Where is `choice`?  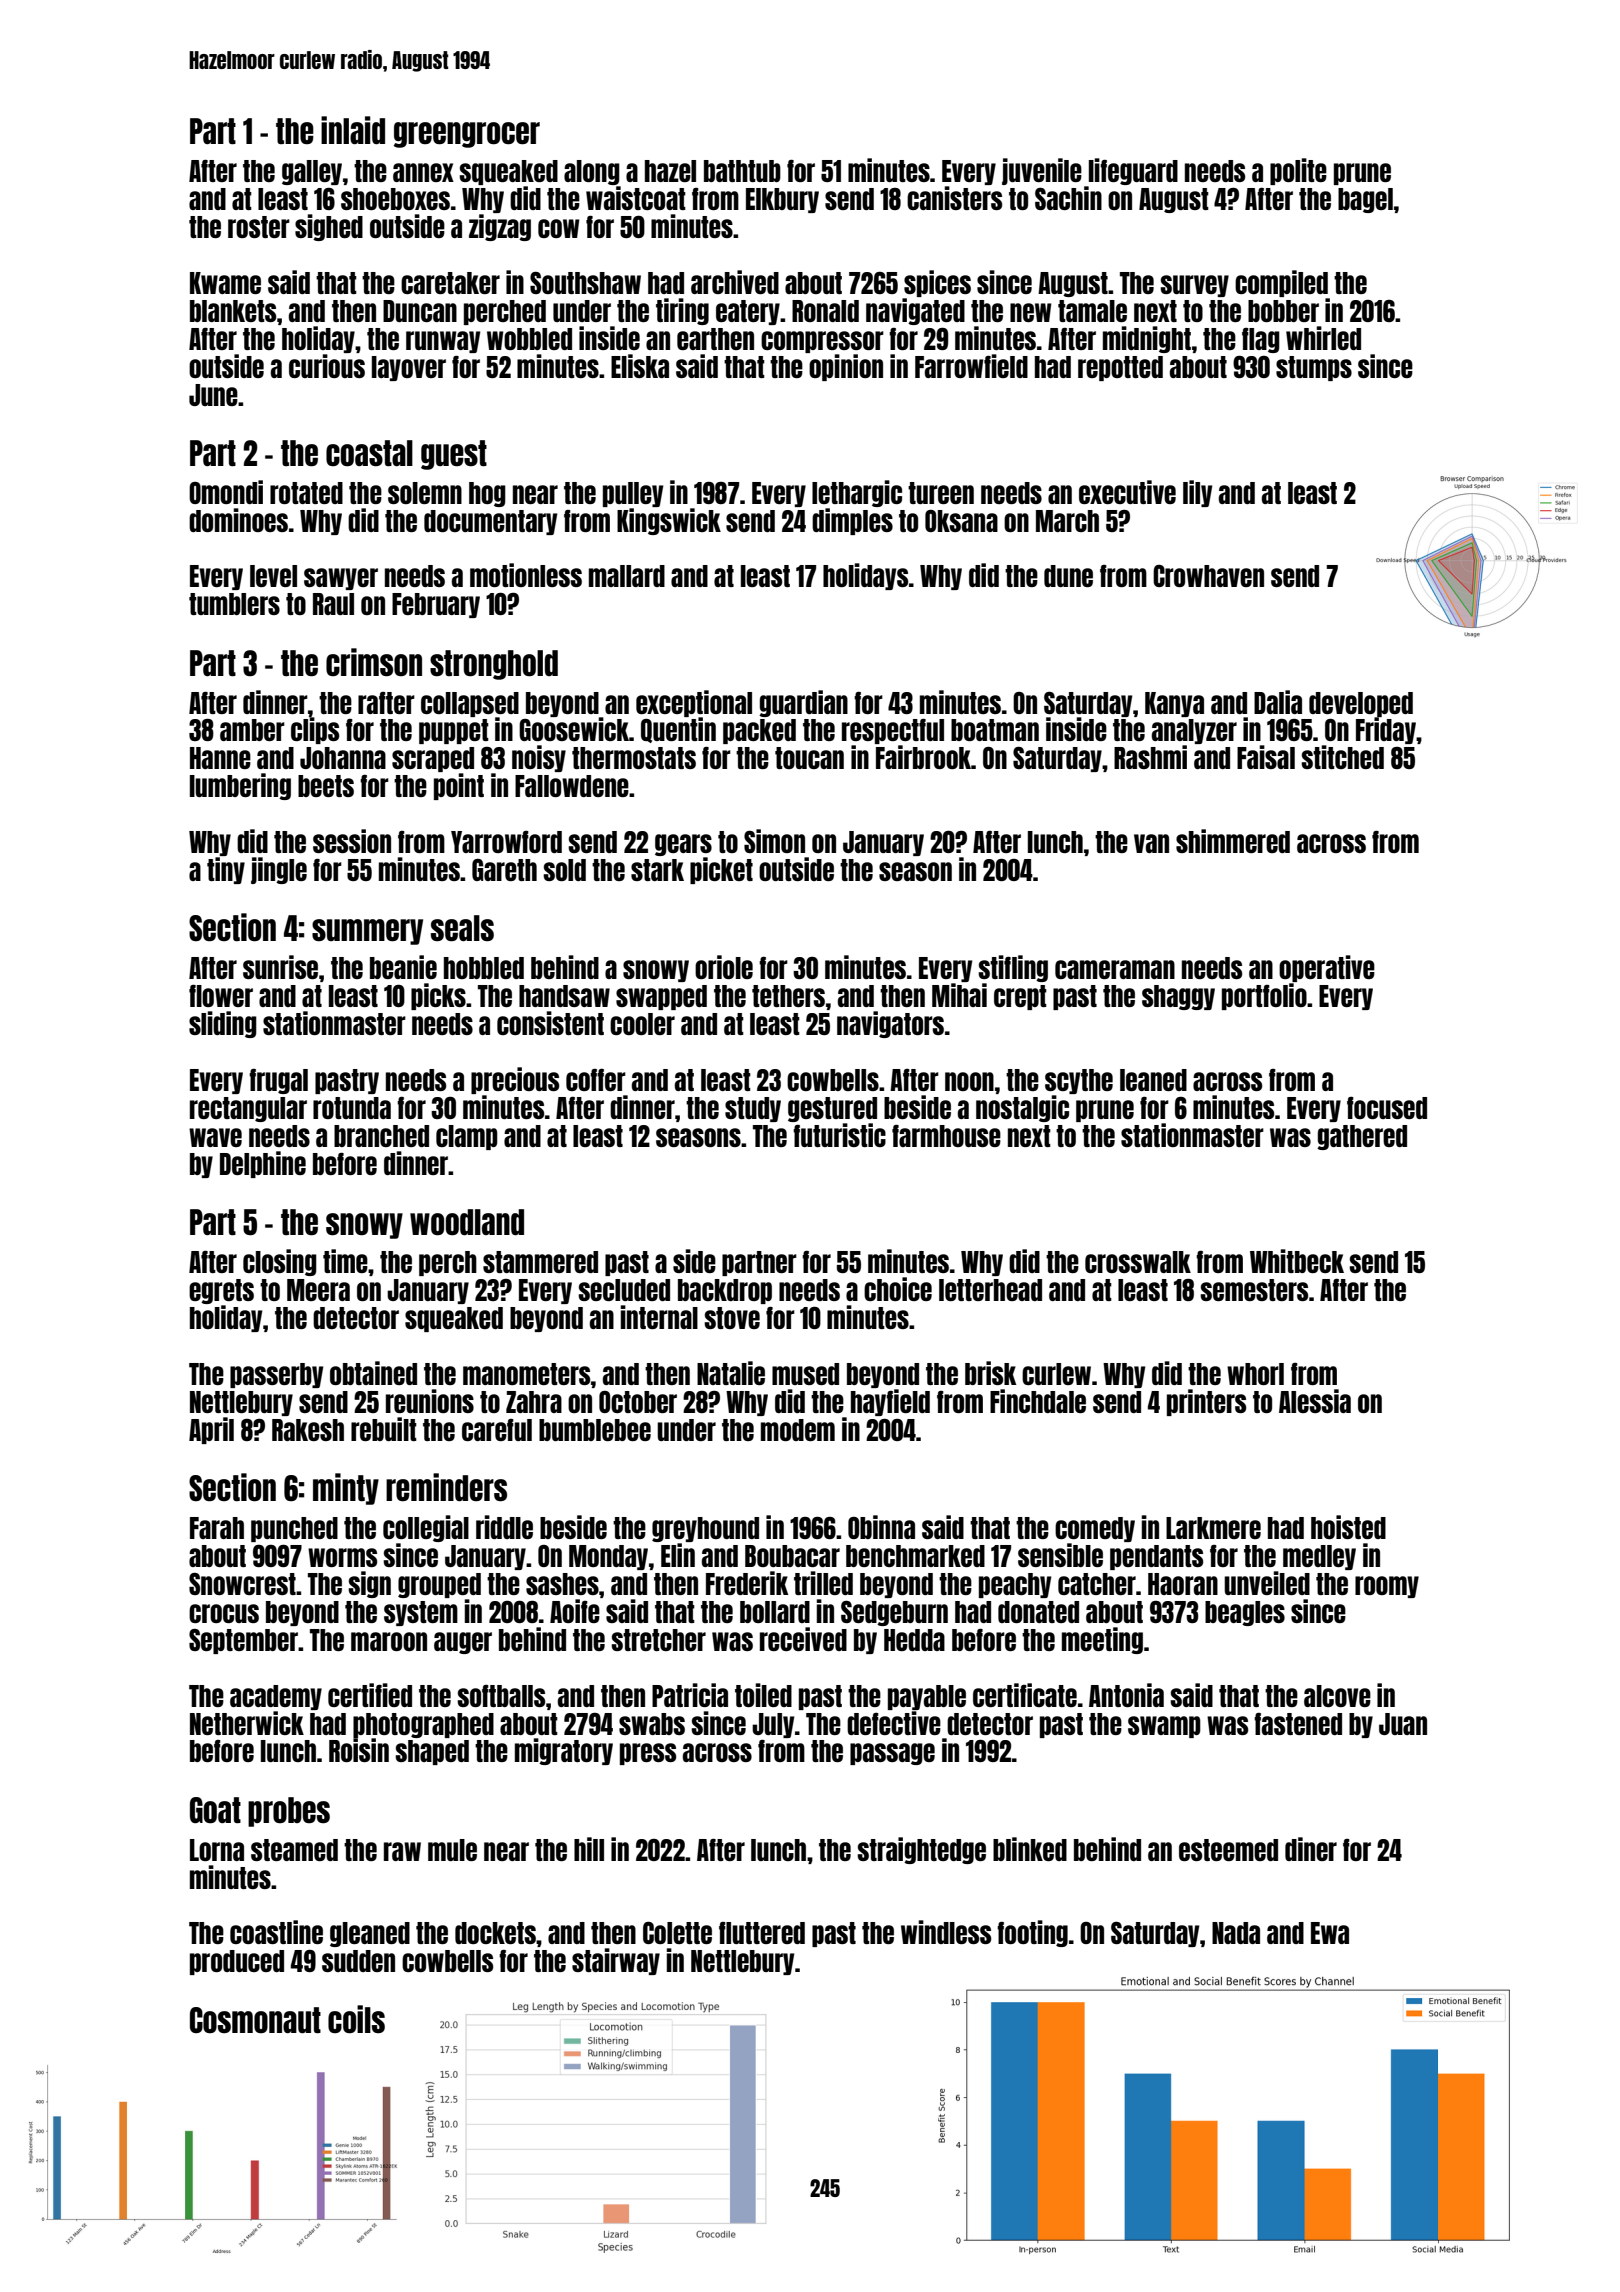 choice is located at coordinates (898, 1289).
